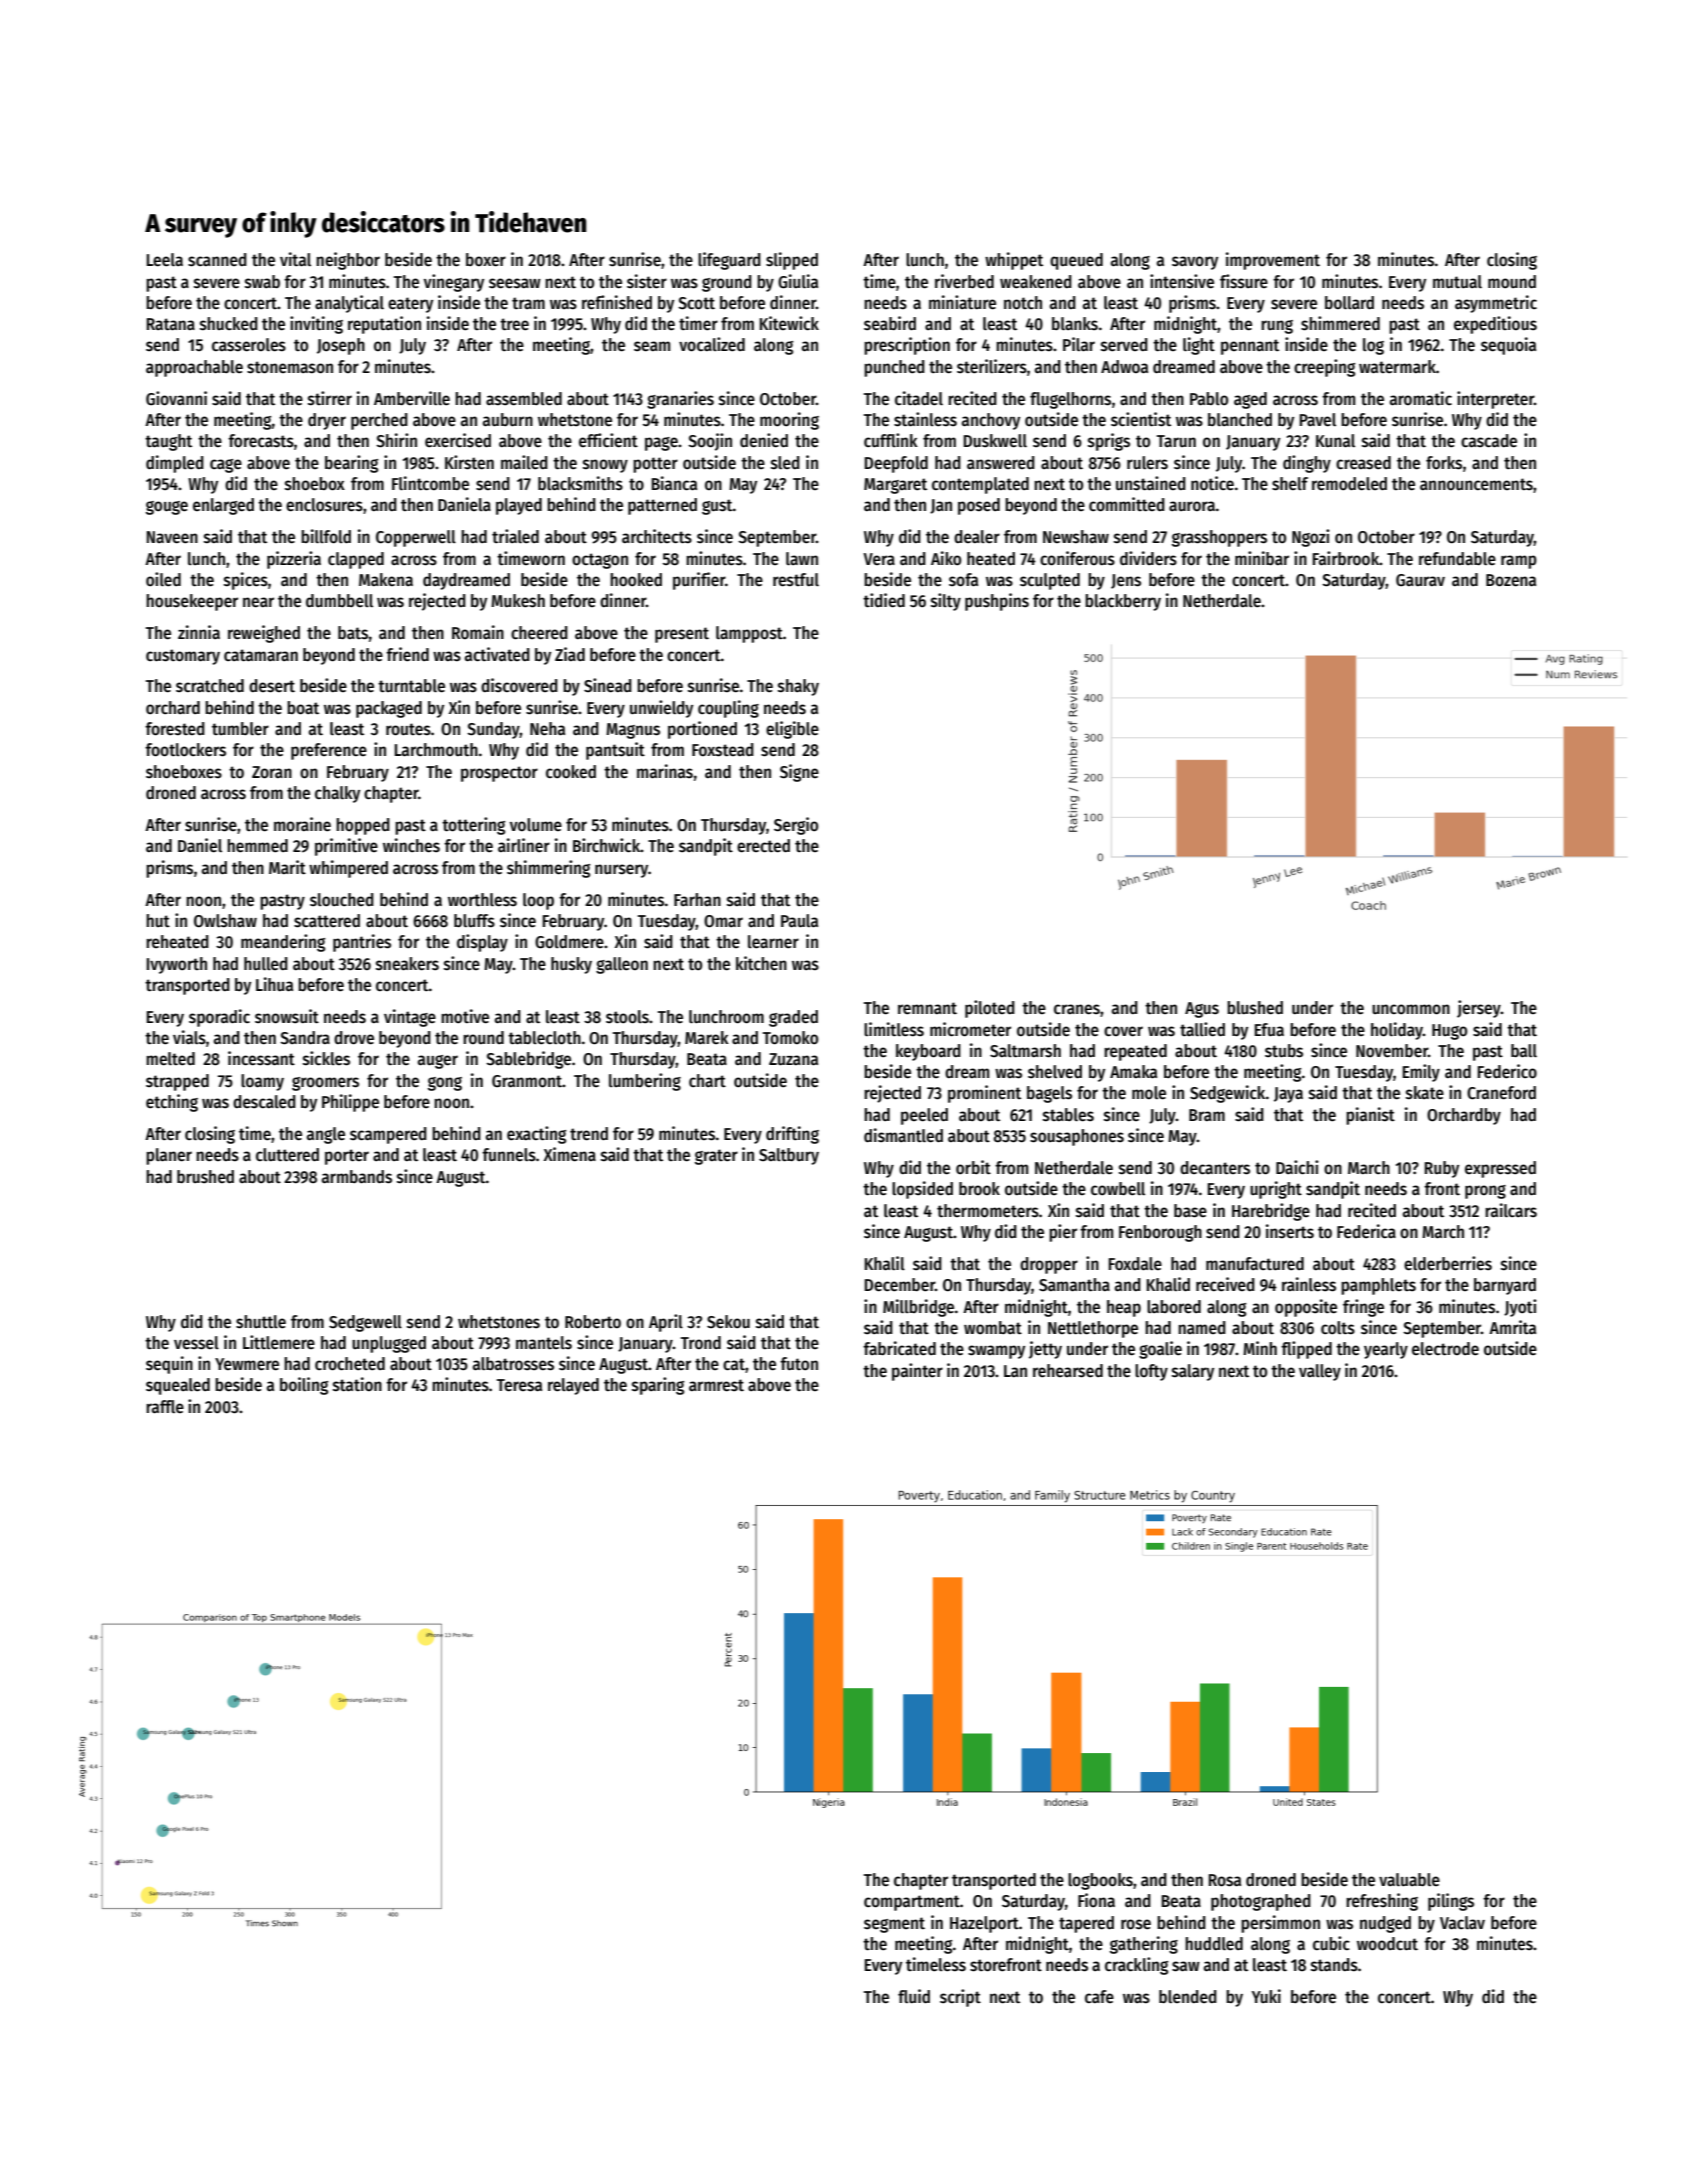 The image size is (1683, 2178). Describe the element at coordinates (1262, 558) in the document. I see `minibar` at that location.
